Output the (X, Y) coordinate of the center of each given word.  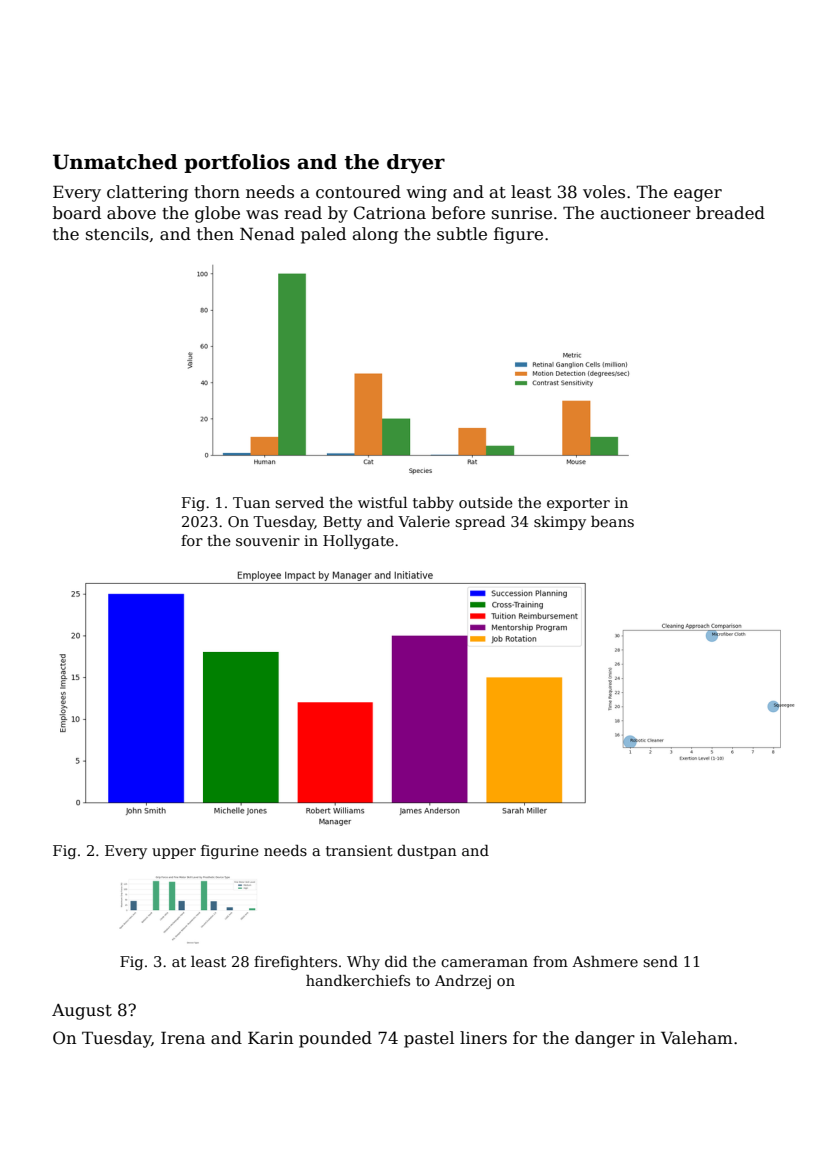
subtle (462, 234)
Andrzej (463, 982)
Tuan (251, 502)
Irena (183, 1038)
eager (698, 195)
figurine (230, 852)
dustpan (427, 852)
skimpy (560, 523)
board (77, 213)
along (375, 235)
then (215, 234)
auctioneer (646, 213)
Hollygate (358, 542)
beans (612, 521)
